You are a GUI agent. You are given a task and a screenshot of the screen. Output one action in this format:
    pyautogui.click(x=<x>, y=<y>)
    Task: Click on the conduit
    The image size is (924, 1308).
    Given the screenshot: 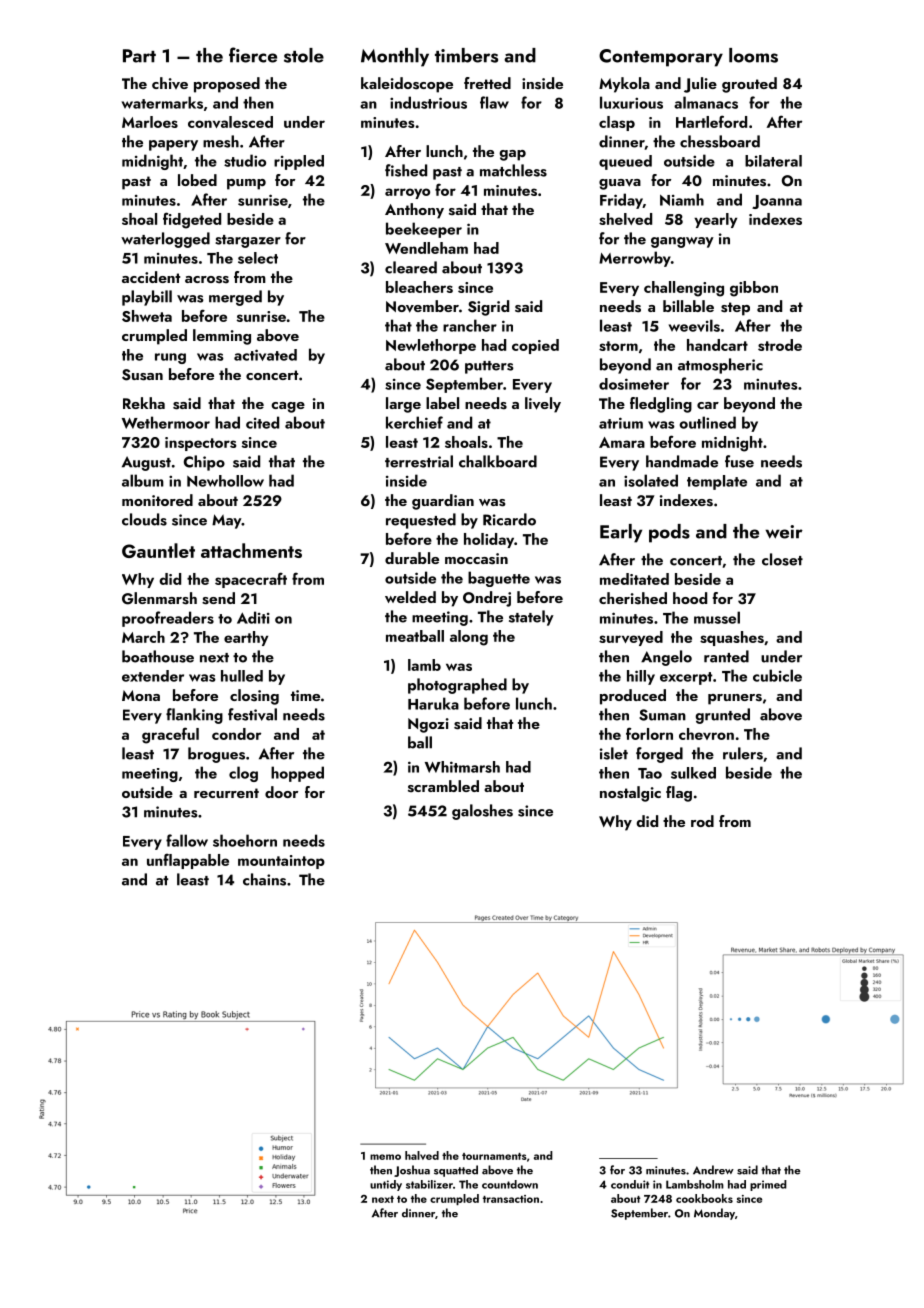 What is the action you would take?
    pyautogui.click(x=630, y=1184)
